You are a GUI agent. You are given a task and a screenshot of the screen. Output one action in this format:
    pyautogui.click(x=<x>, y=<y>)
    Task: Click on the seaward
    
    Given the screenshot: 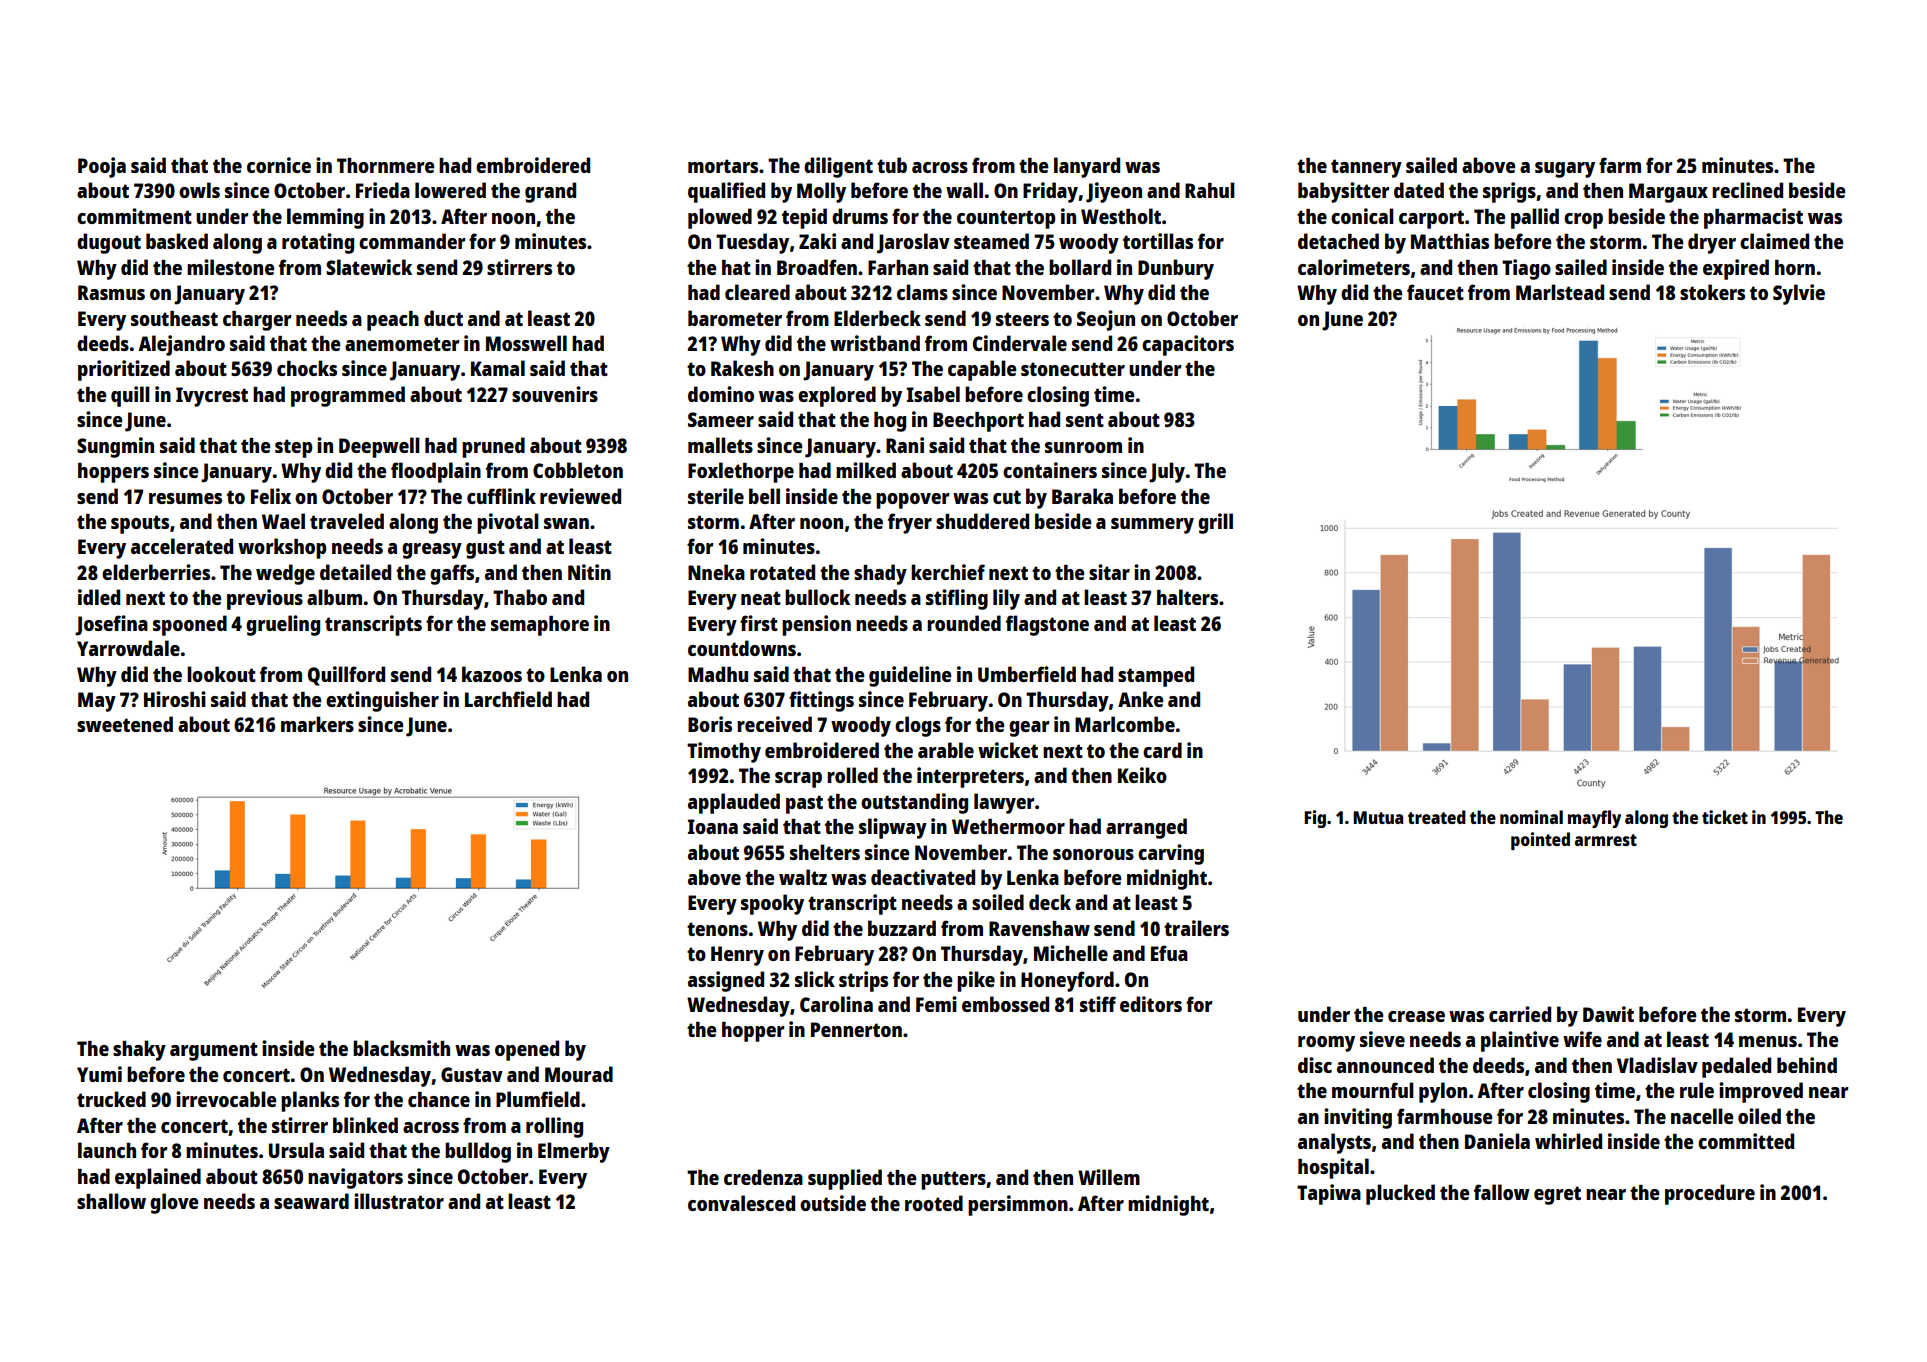 What is the action you would take?
    pyautogui.click(x=311, y=1201)
